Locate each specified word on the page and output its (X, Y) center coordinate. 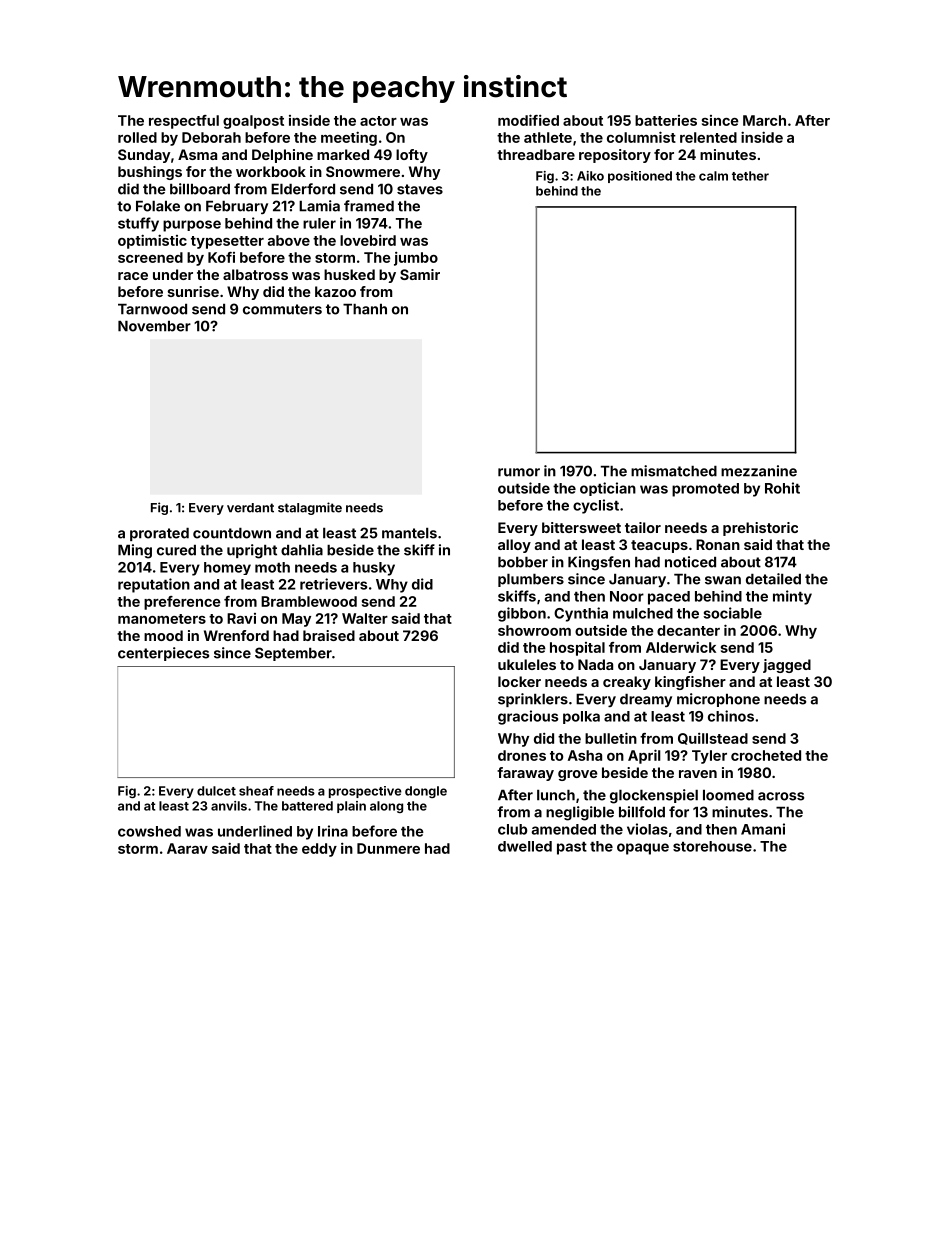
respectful (184, 122)
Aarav (187, 848)
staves (420, 189)
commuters (282, 309)
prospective (365, 792)
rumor (519, 472)
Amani (763, 829)
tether (750, 176)
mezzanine (759, 471)
